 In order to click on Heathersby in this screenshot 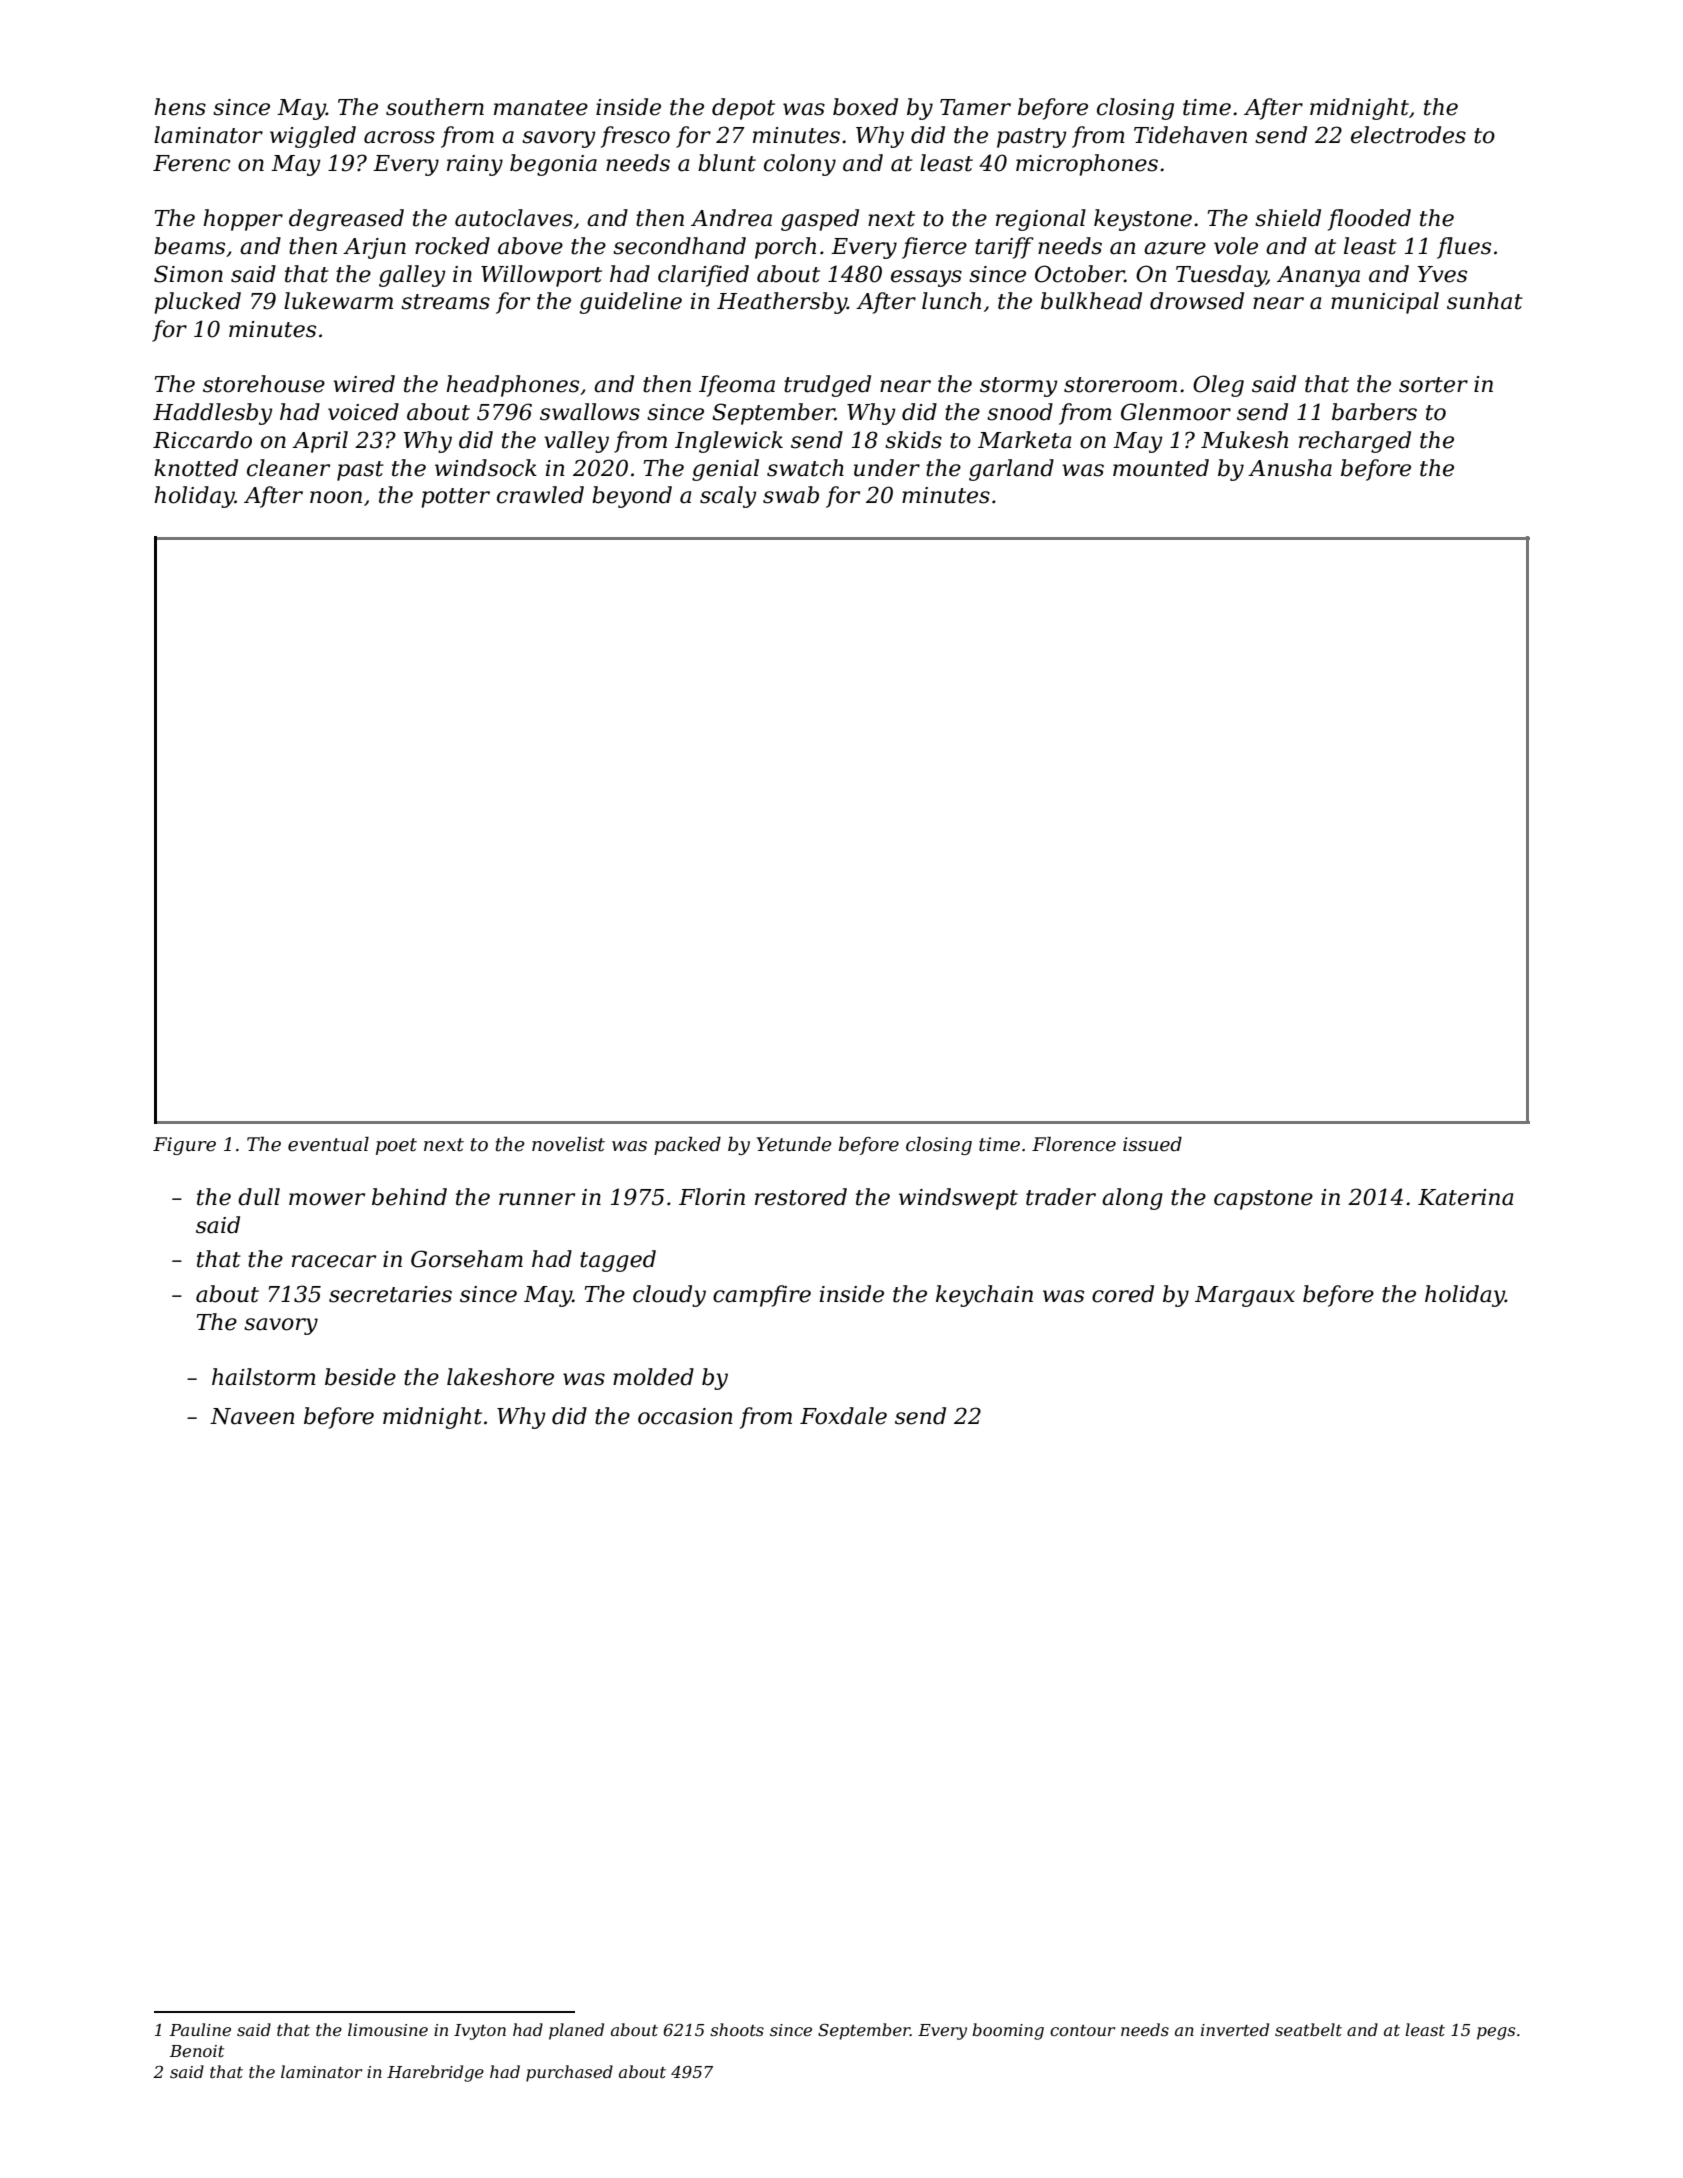, I will do `click(782, 303)`.
